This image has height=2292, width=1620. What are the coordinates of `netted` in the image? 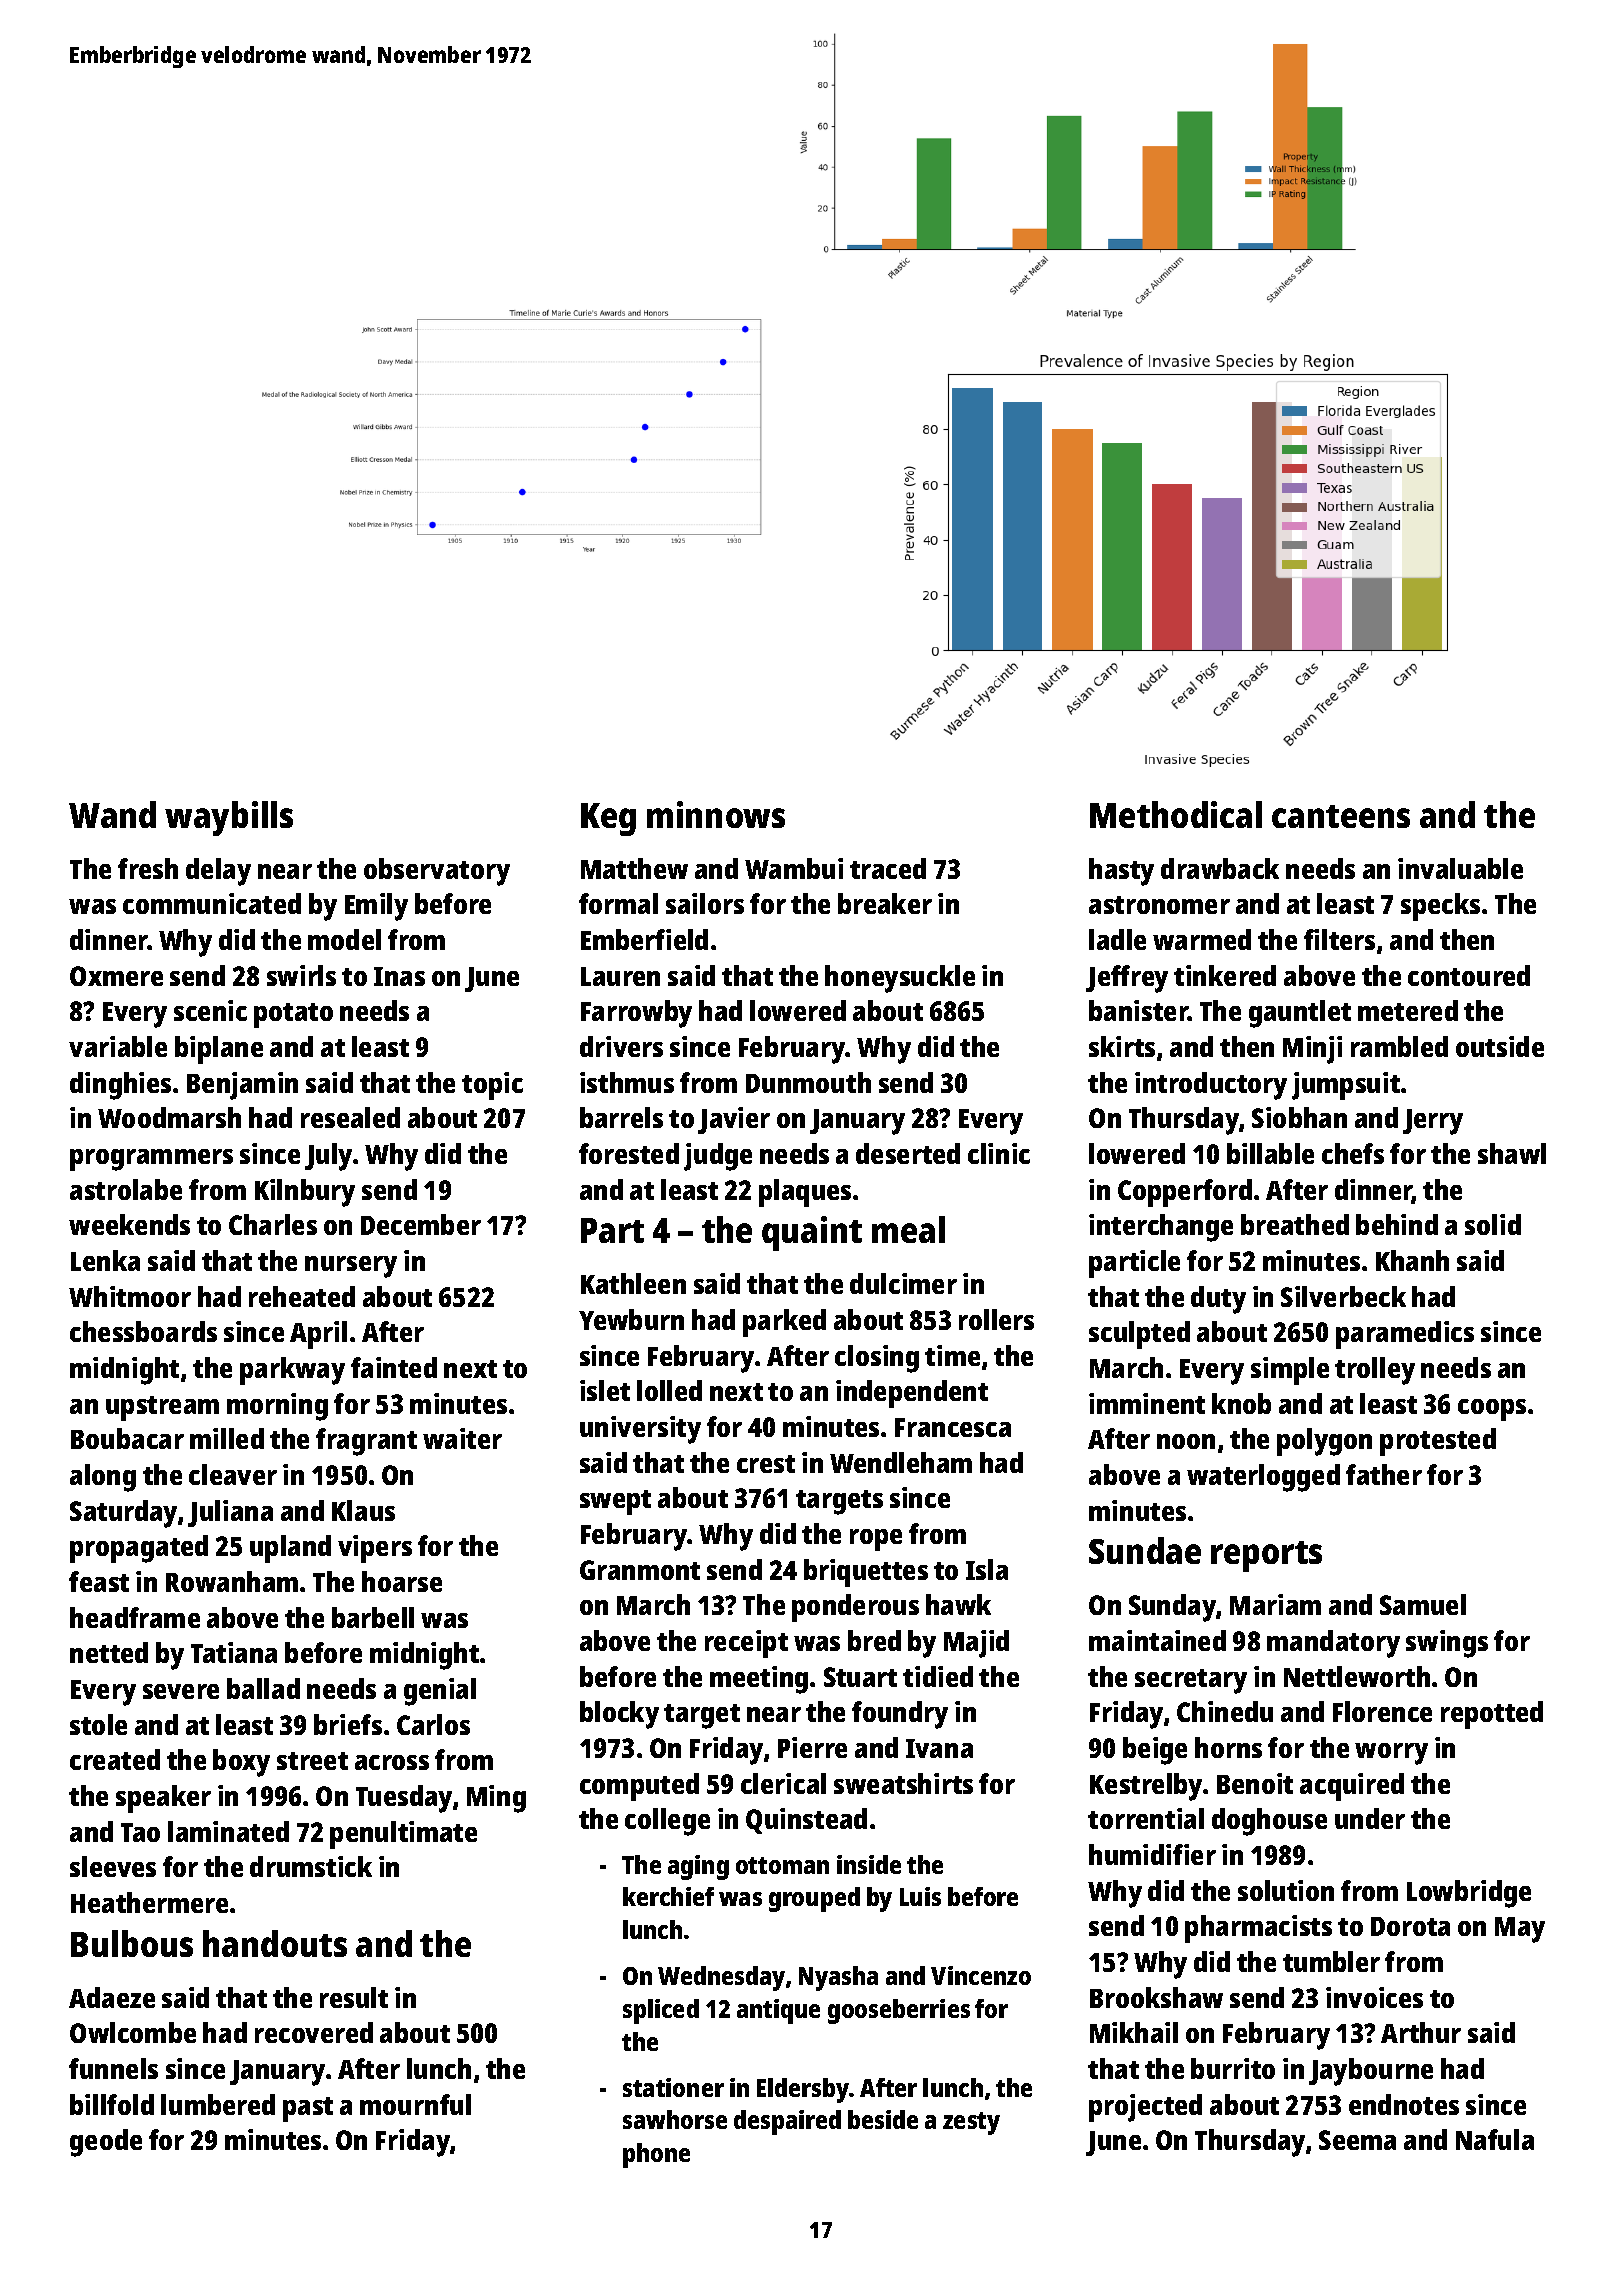 It's located at (109, 1652).
